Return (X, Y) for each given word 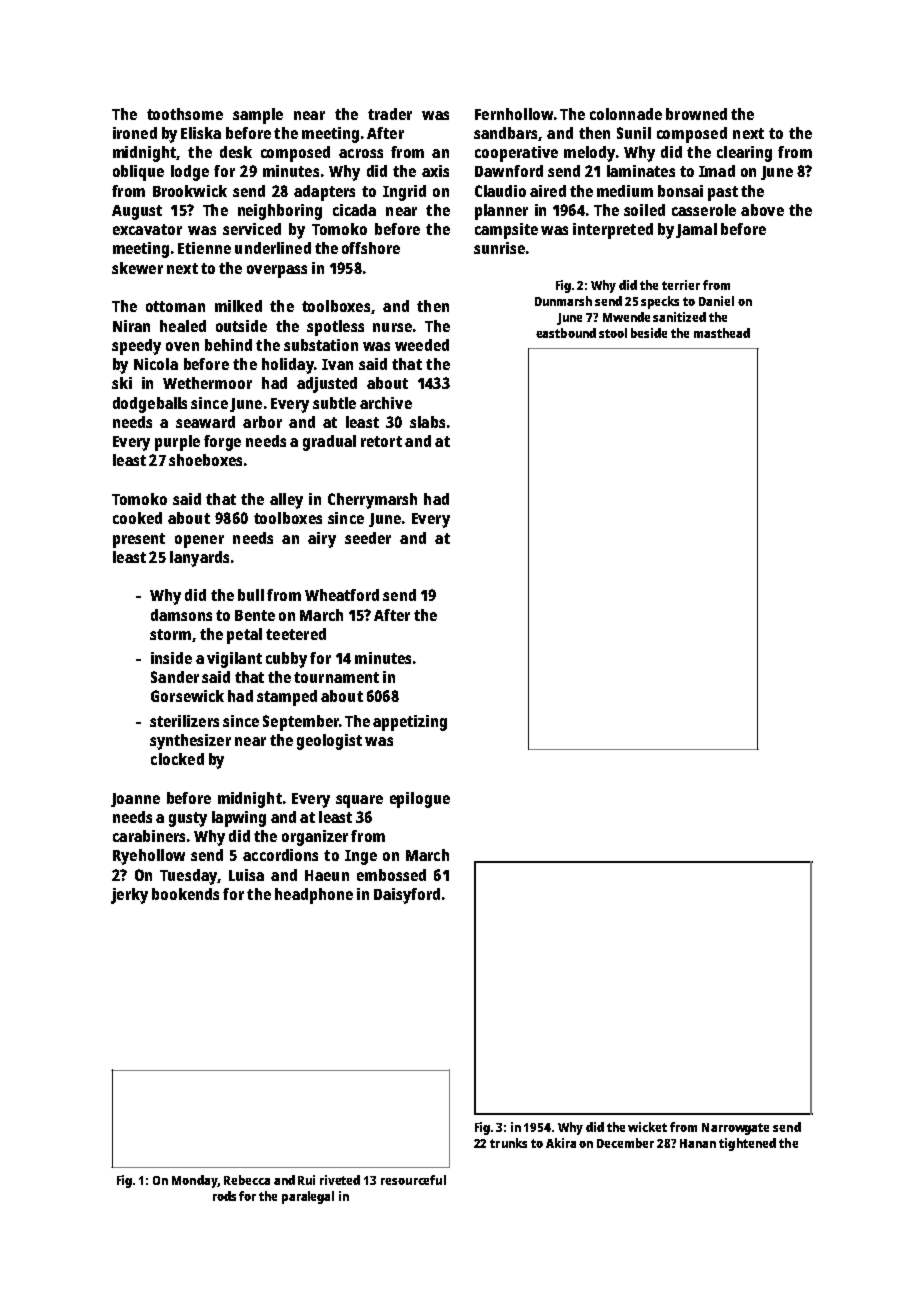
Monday (195, 1181)
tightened (747, 1144)
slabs (427, 422)
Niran (131, 326)
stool (613, 333)
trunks (508, 1143)
